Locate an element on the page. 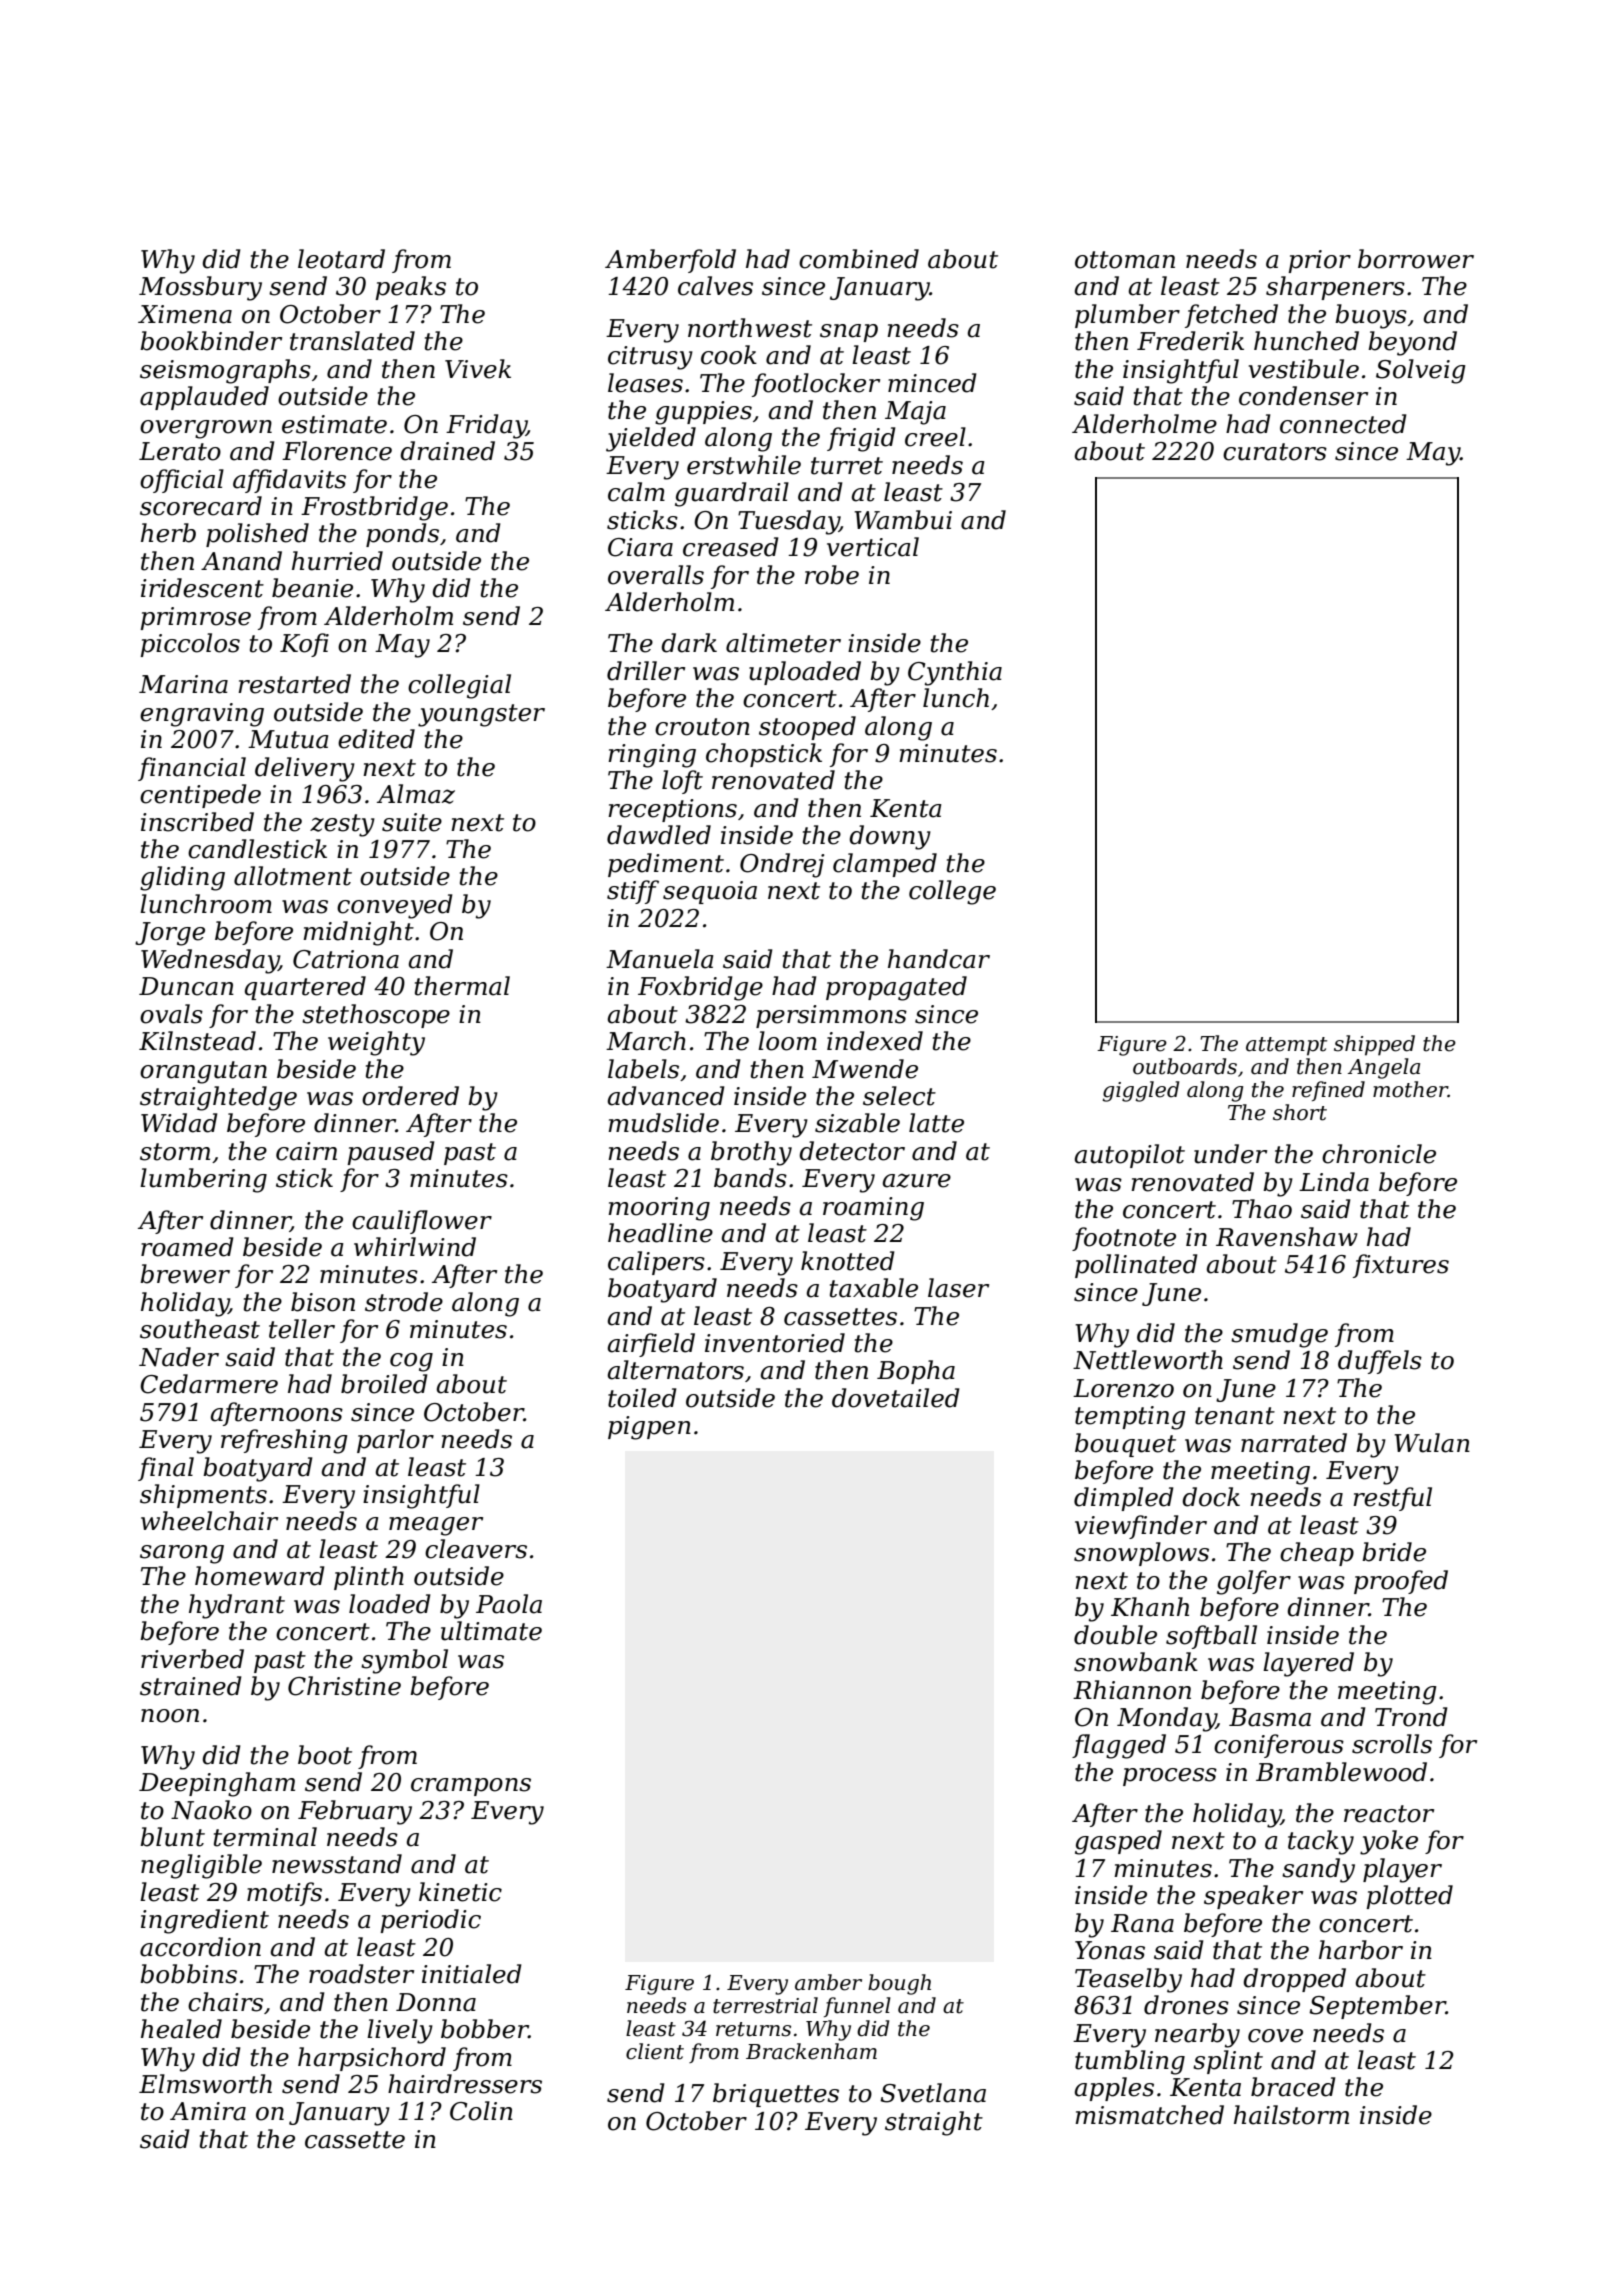  combined is located at coordinates (859, 259).
